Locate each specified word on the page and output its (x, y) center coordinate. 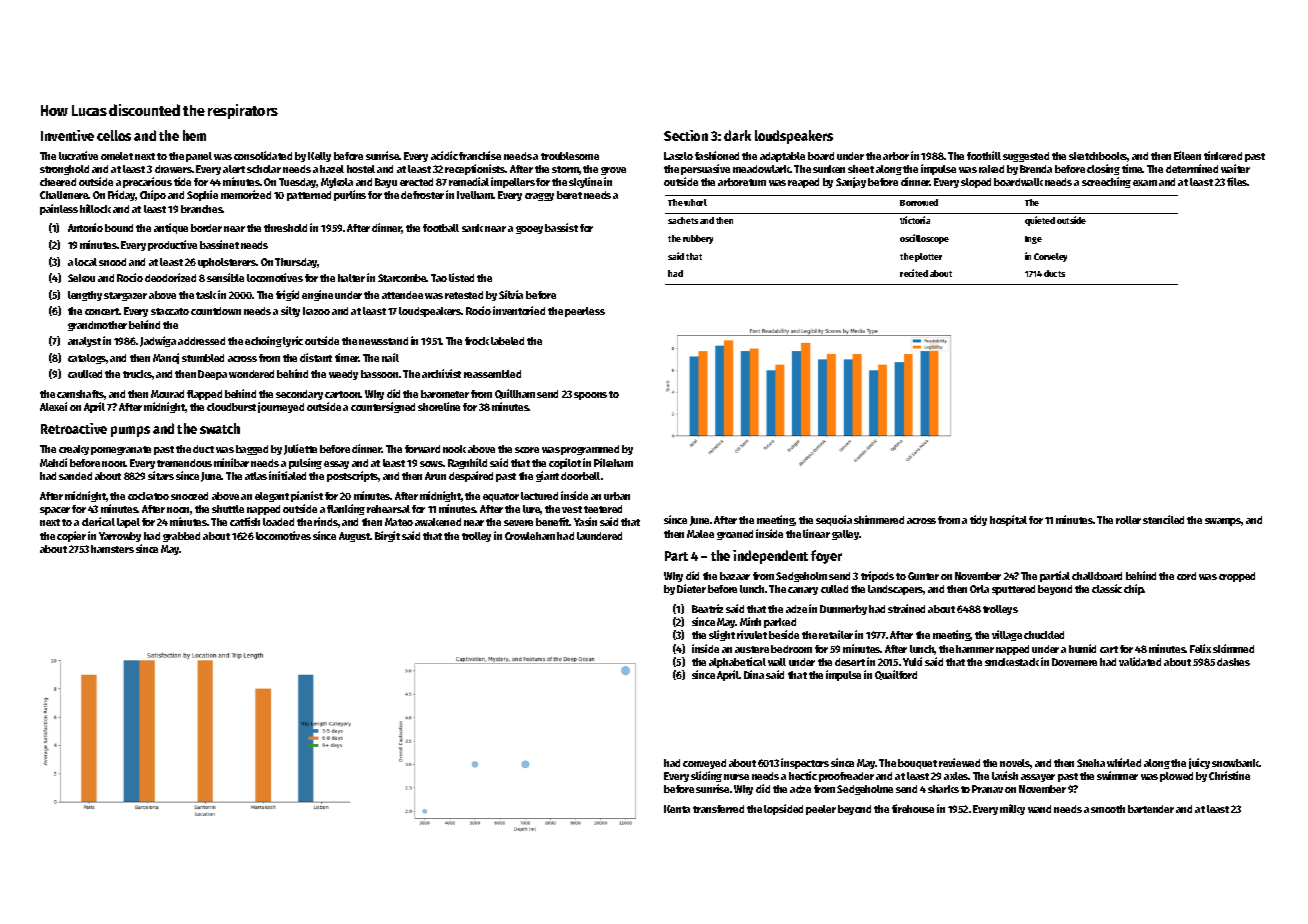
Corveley (1050, 257)
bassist (561, 227)
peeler (821, 810)
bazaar (735, 576)
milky (1012, 809)
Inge (1033, 240)
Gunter (923, 576)
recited (914, 273)
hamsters (112, 549)
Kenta (677, 809)
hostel (361, 169)
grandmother (97, 326)
